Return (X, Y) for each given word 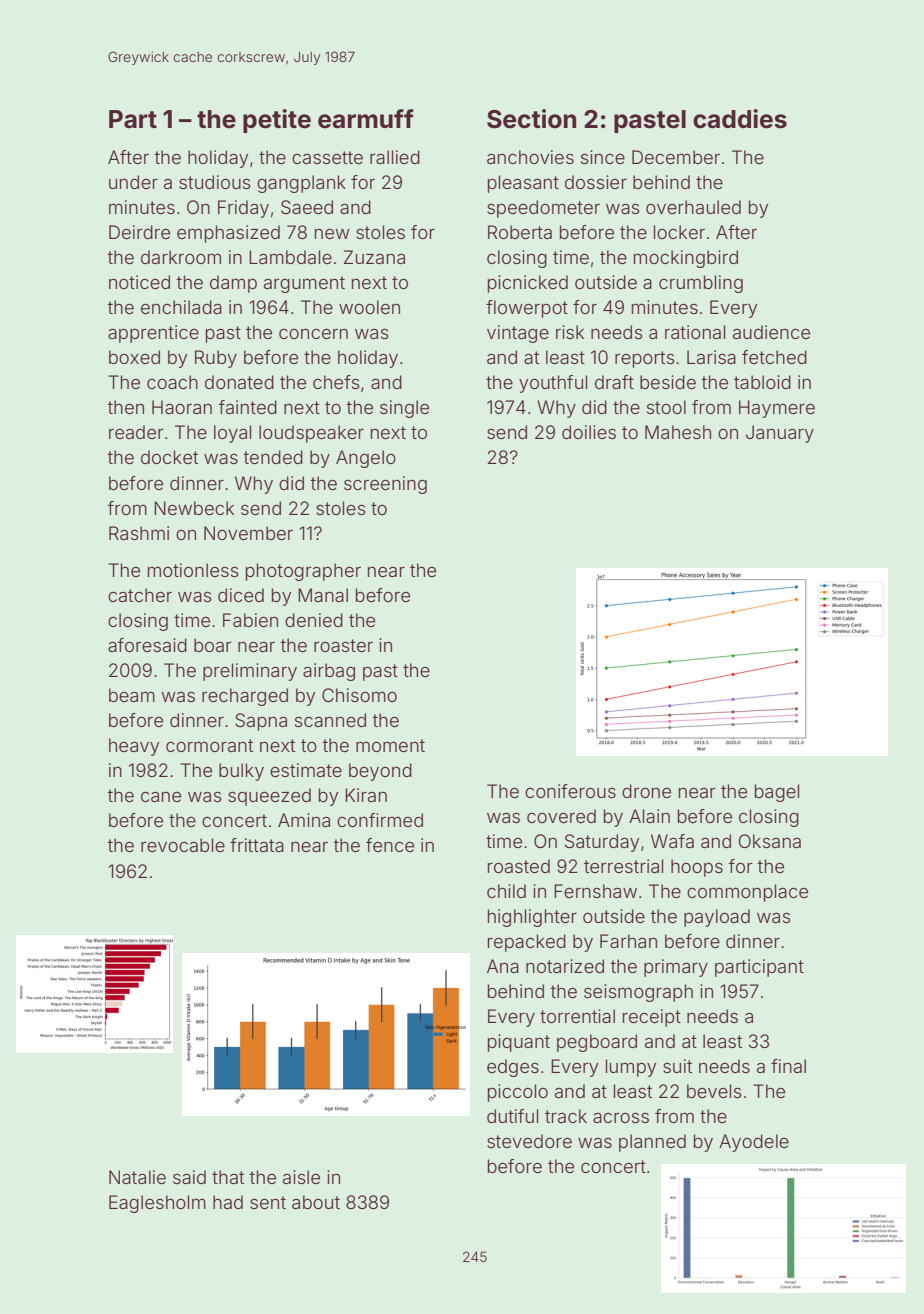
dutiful (512, 1116)
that (228, 1177)
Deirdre (139, 232)
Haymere (777, 409)
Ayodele (754, 1143)
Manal (323, 595)
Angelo (366, 459)
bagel (777, 793)
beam (132, 695)
